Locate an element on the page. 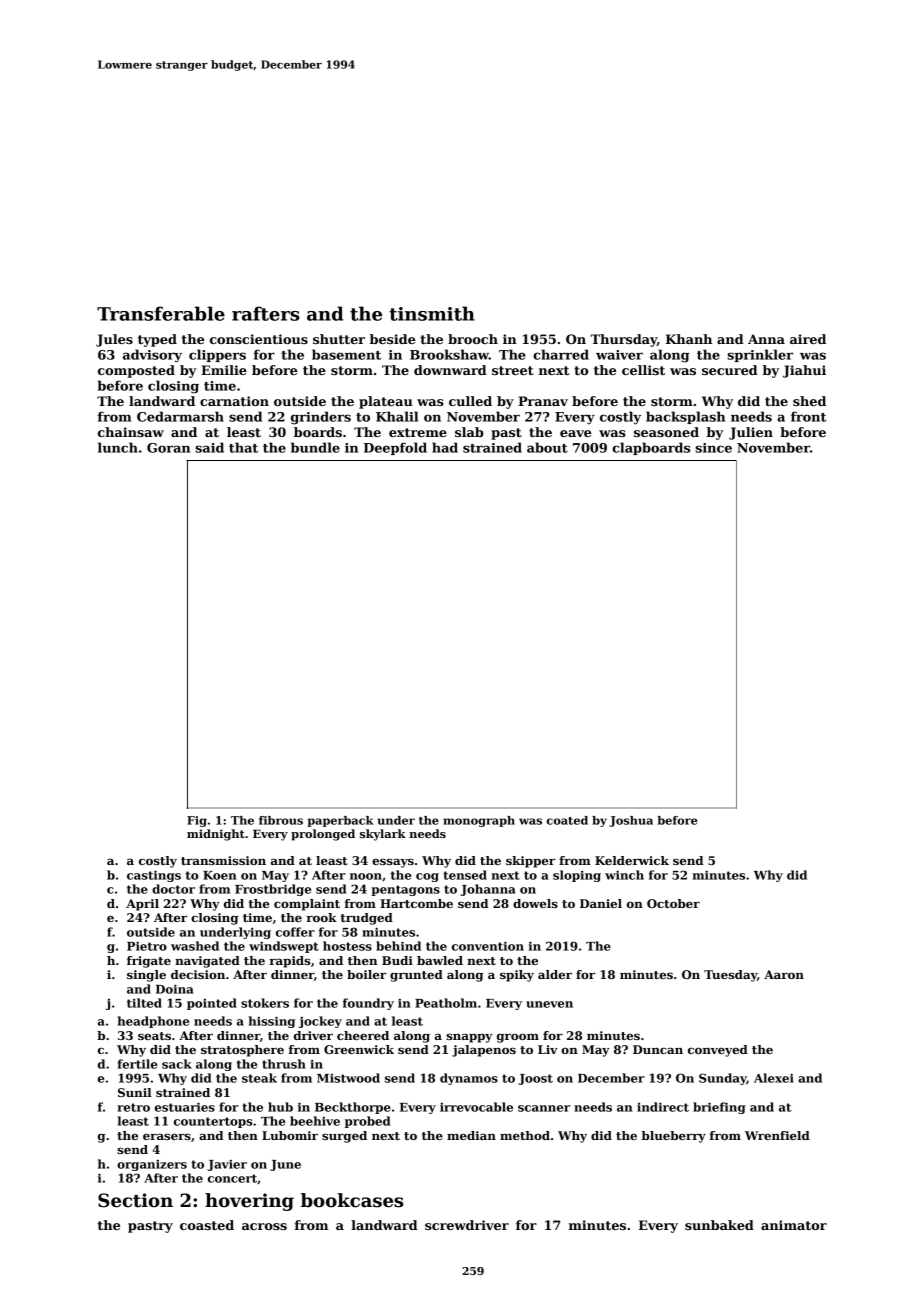 This document has width=924, height=1308. conveyed is located at coordinates (718, 1051).
